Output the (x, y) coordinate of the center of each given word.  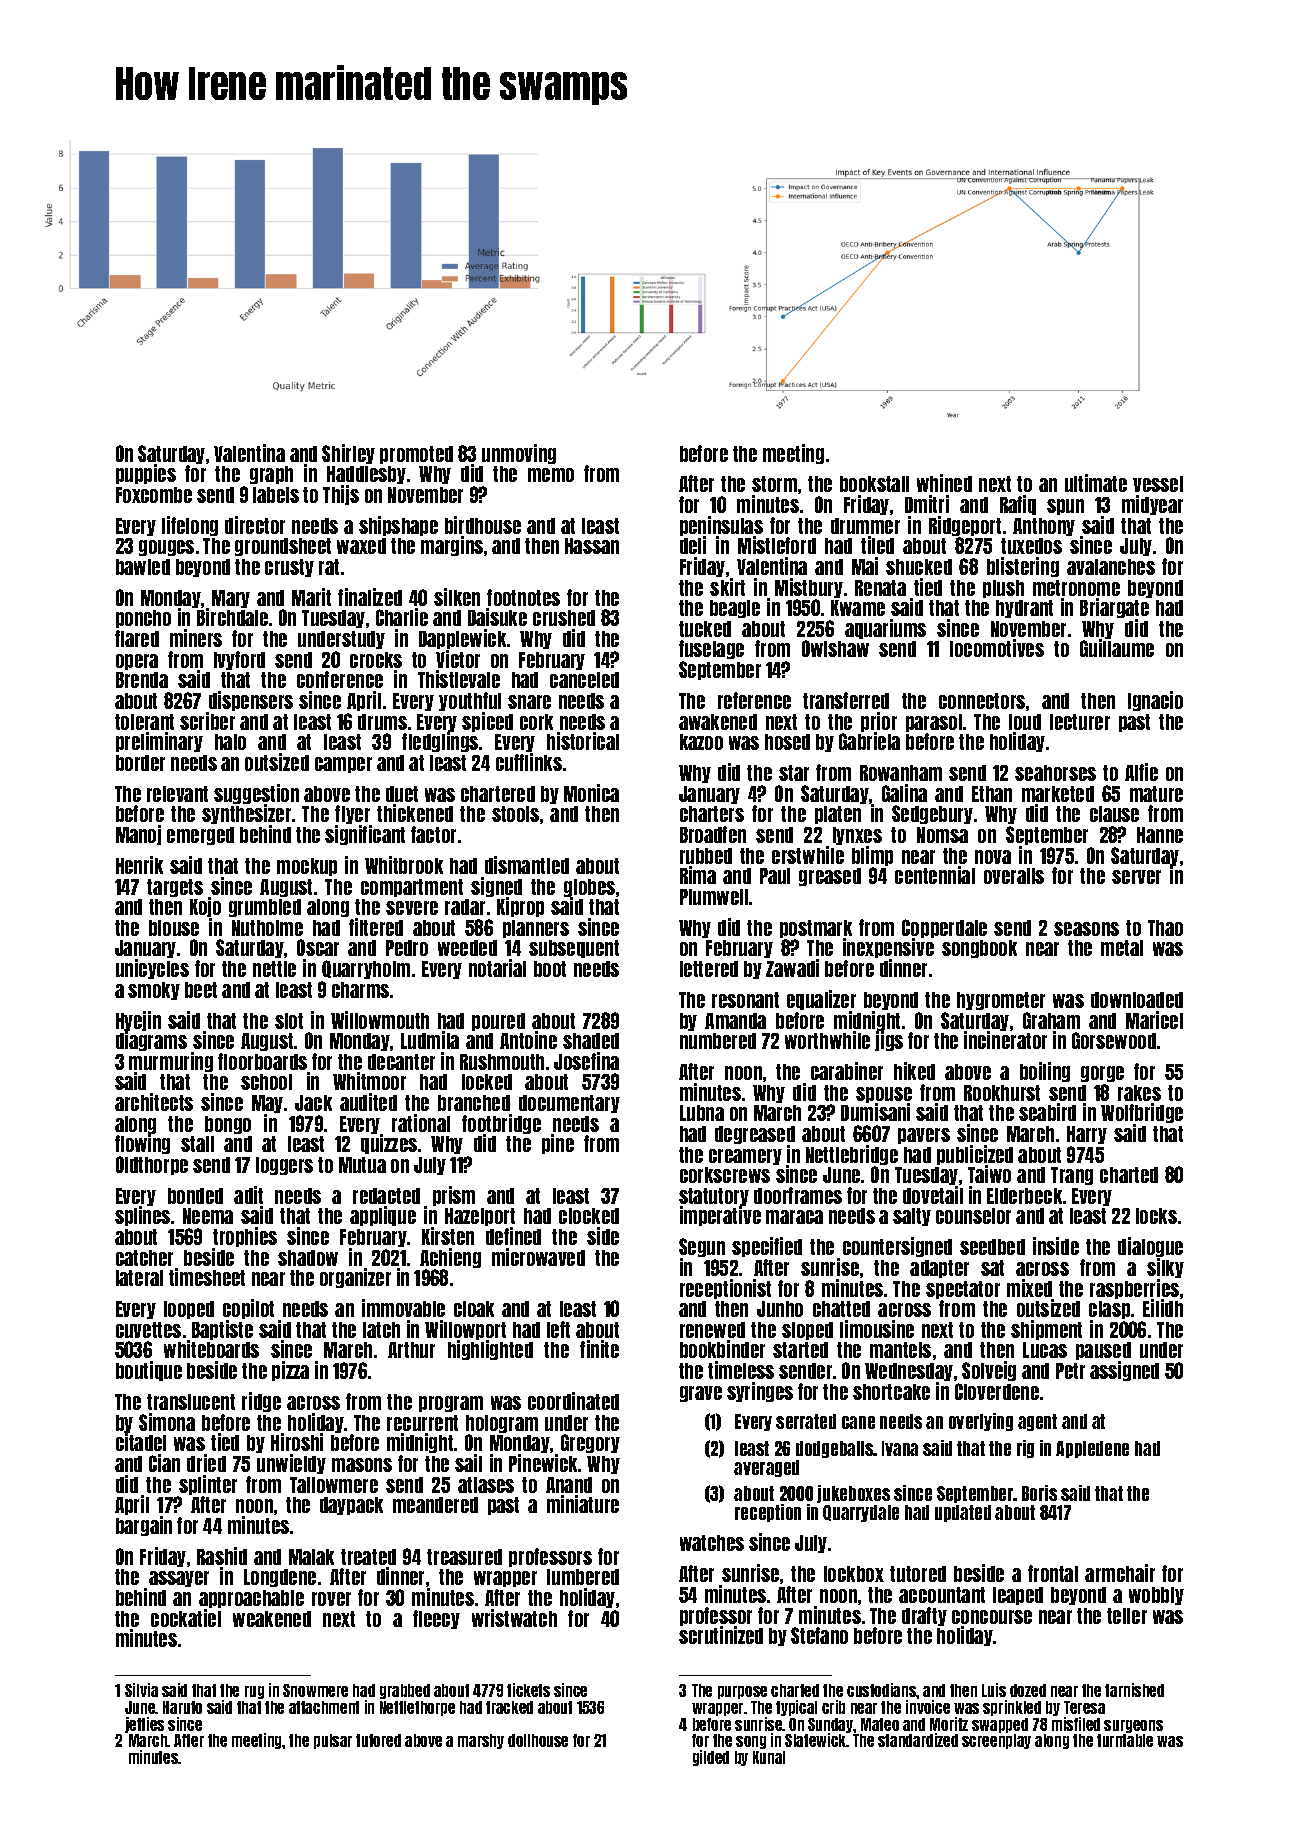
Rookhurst (1002, 1093)
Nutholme (267, 928)
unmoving (519, 454)
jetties (144, 1725)
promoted (416, 455)
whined (944, 483)
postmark (816, 929)
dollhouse (538, 1740)
